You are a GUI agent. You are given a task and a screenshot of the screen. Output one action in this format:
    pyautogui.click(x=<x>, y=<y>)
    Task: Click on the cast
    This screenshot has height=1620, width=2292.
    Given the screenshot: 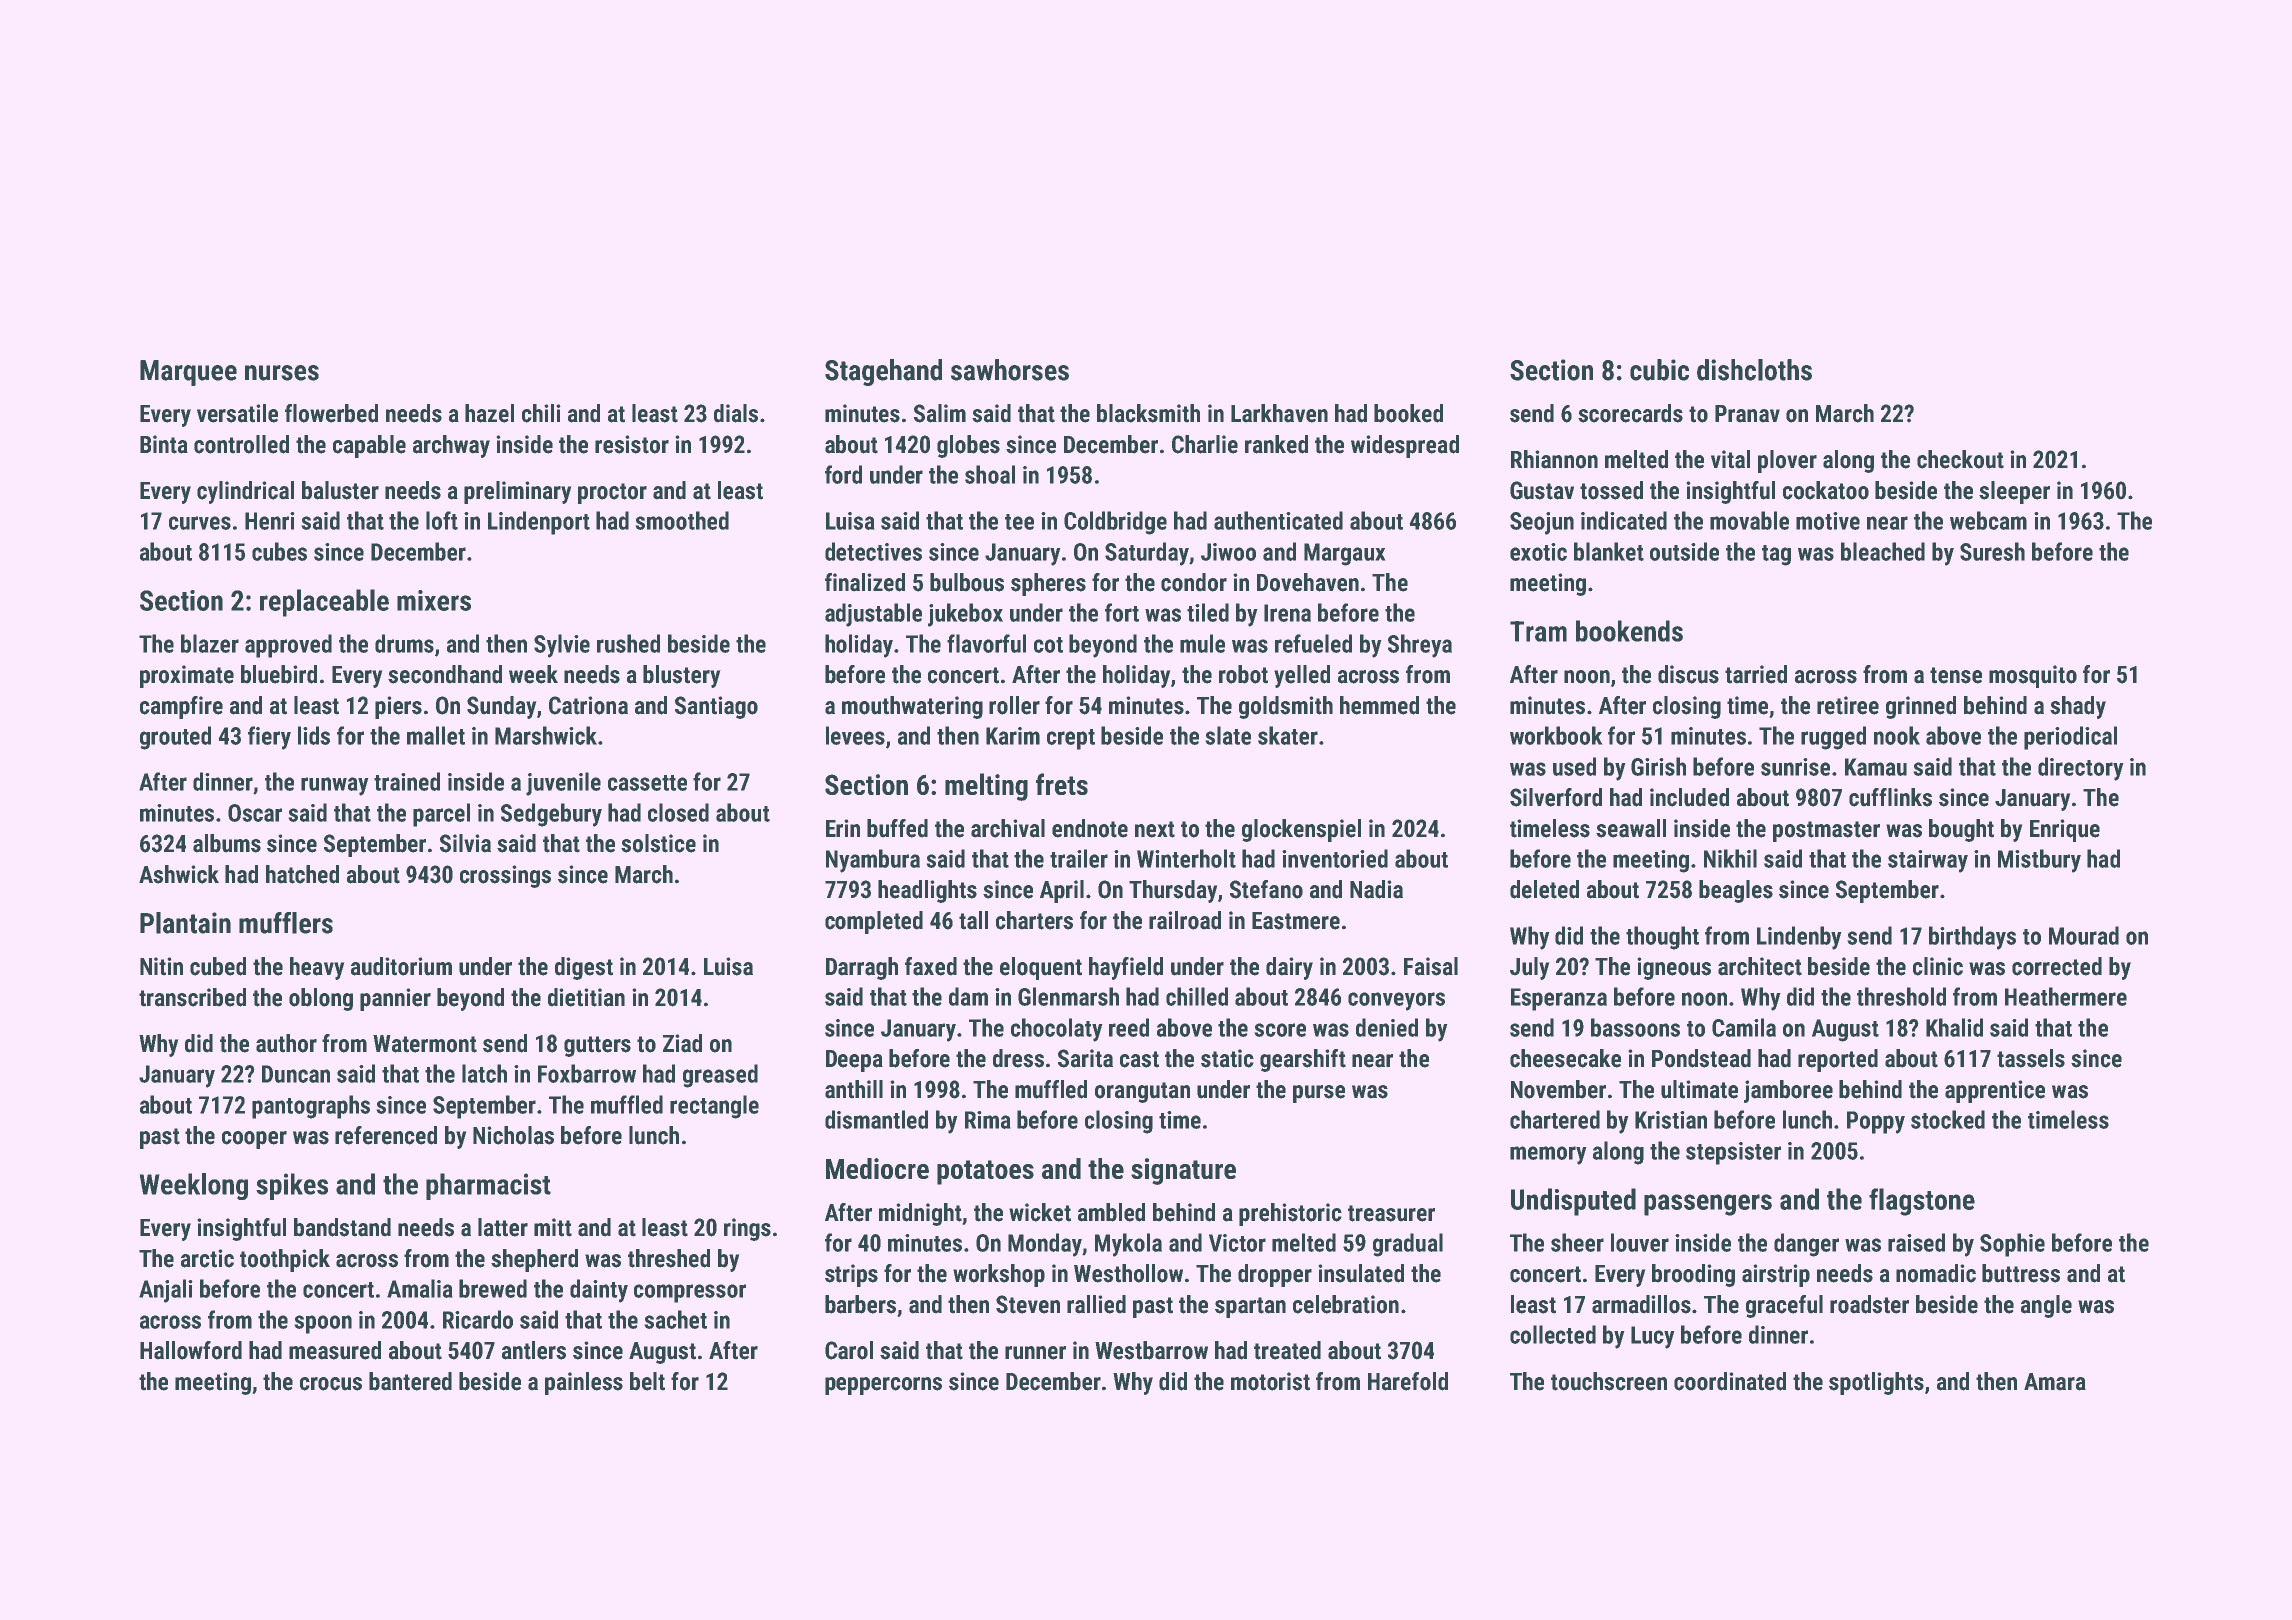 What is the action you would take?
    pyautogui.click(x=1139, y=1059)
